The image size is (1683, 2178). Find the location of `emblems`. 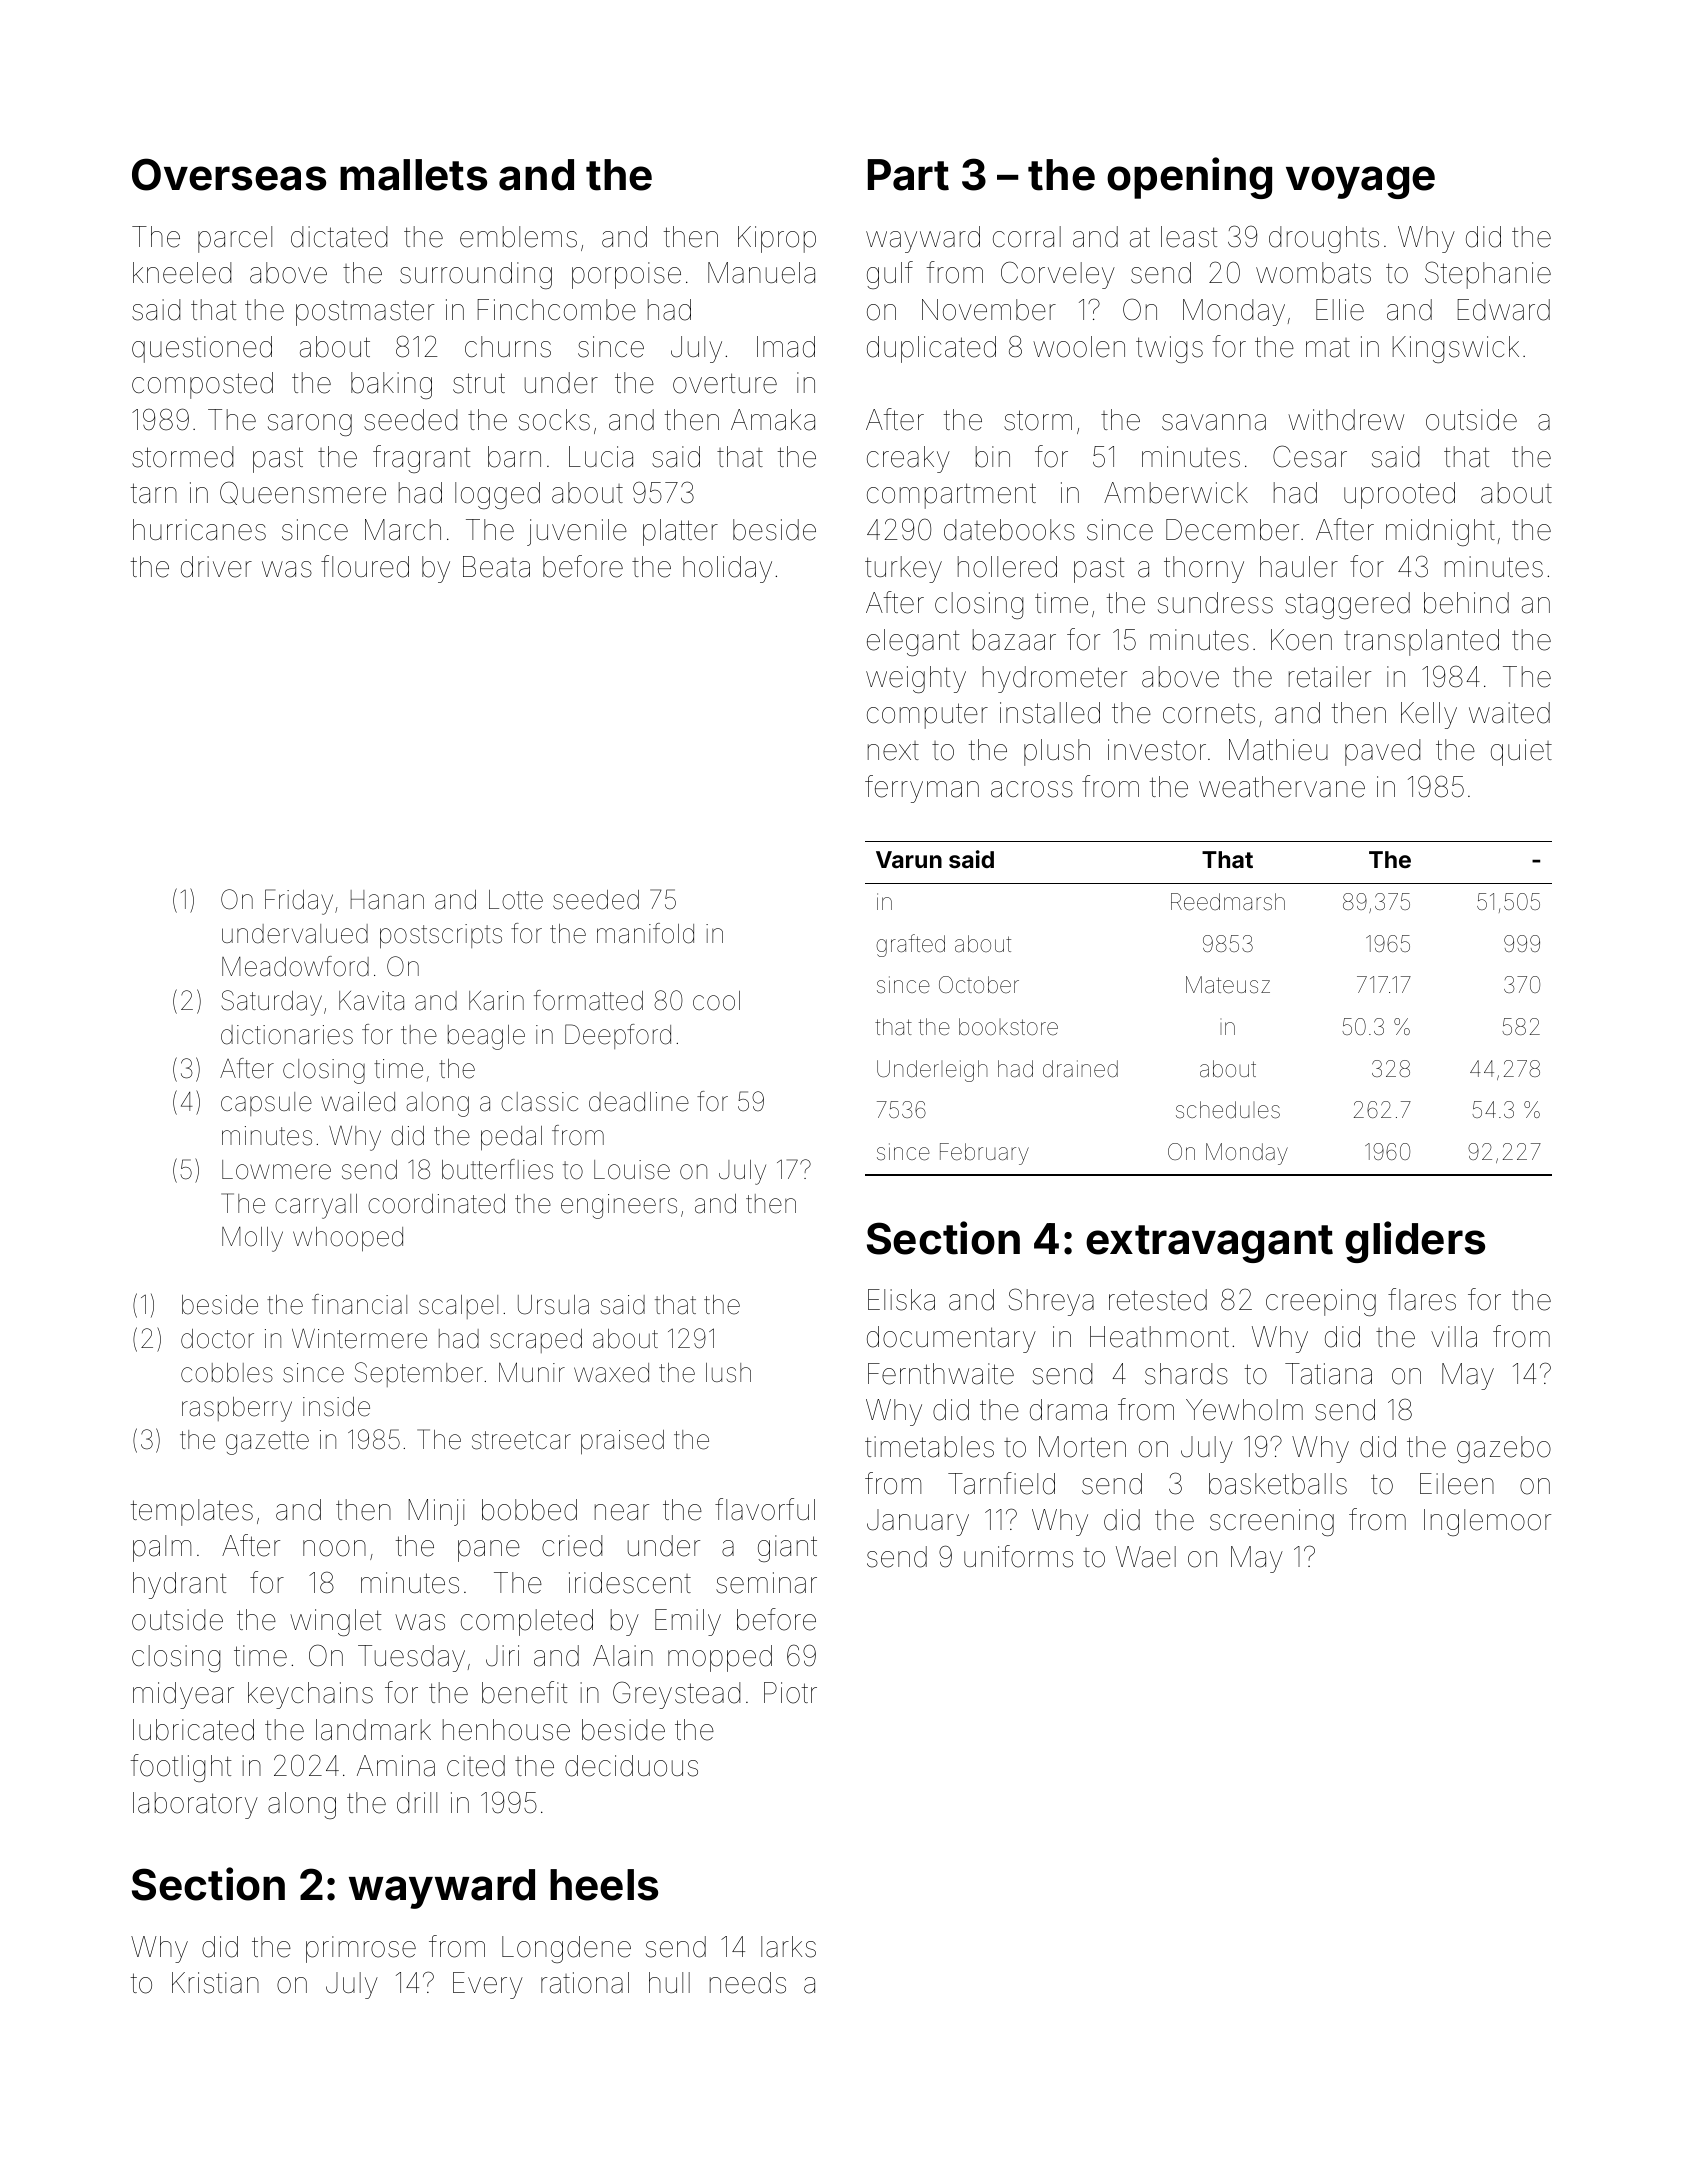

emblems is located at coordinates (518, 237).
